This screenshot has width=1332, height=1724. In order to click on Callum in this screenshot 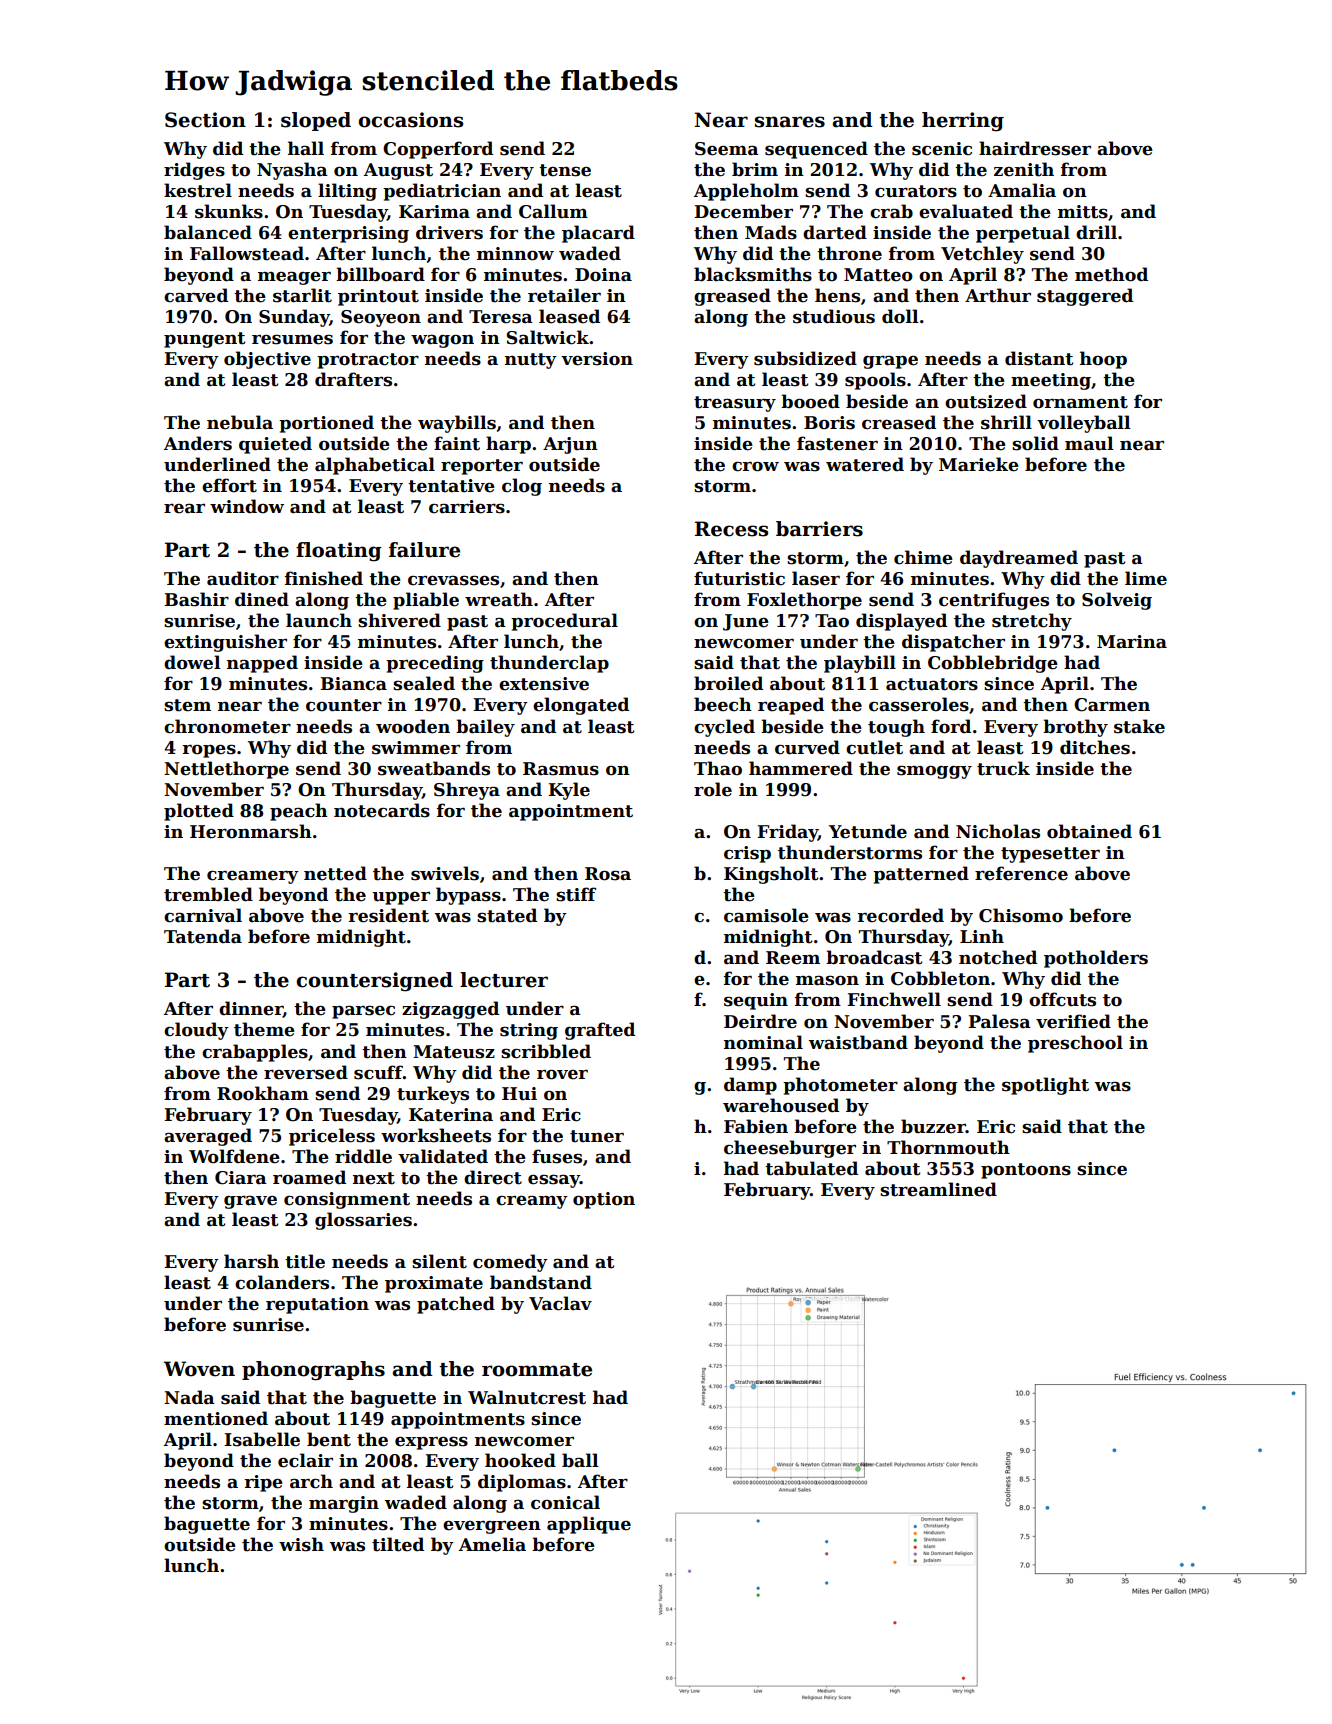, I will do `click(553, 211)`.
